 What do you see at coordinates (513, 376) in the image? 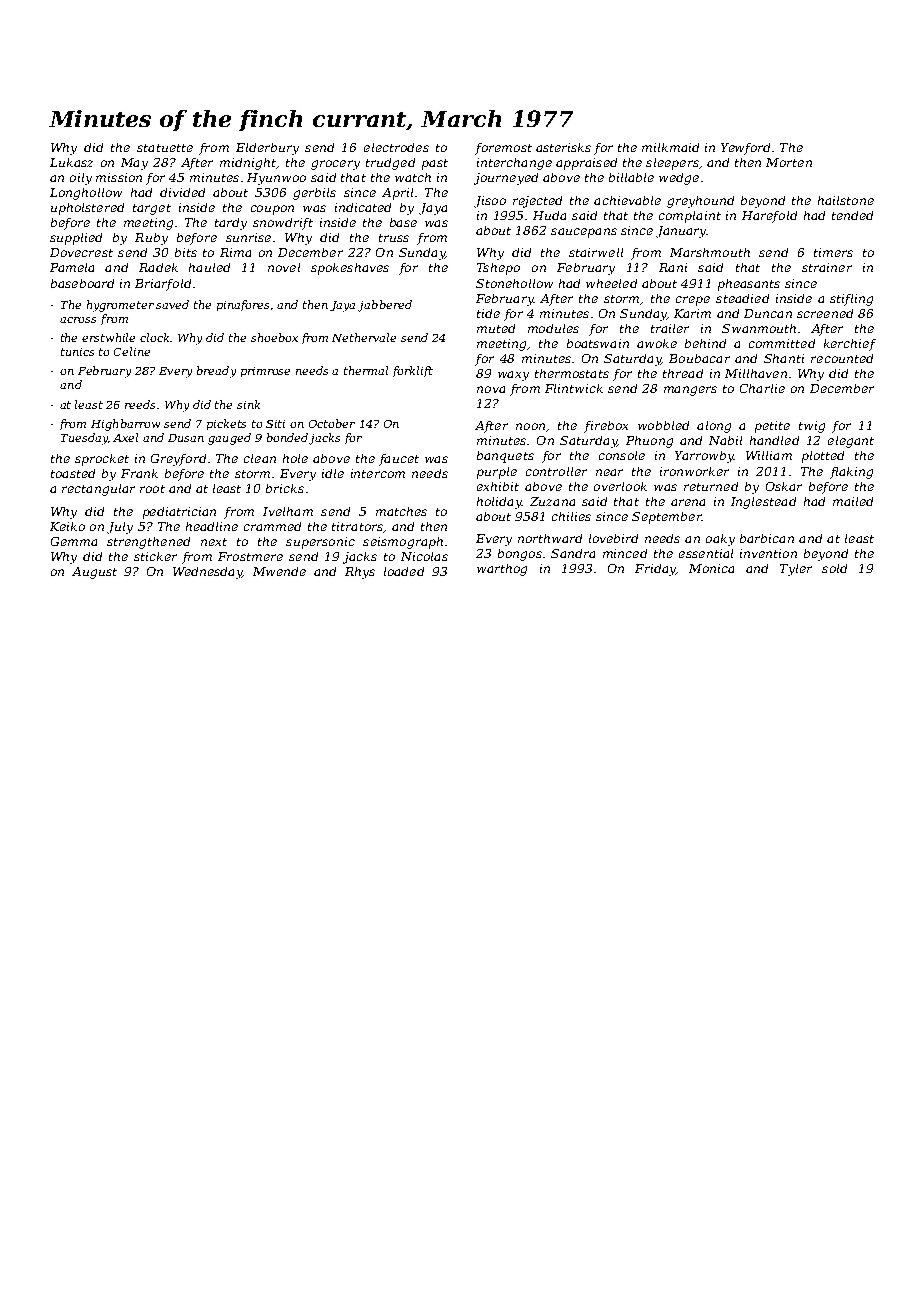
I see `waxy` at bounding box center [513, 376].
